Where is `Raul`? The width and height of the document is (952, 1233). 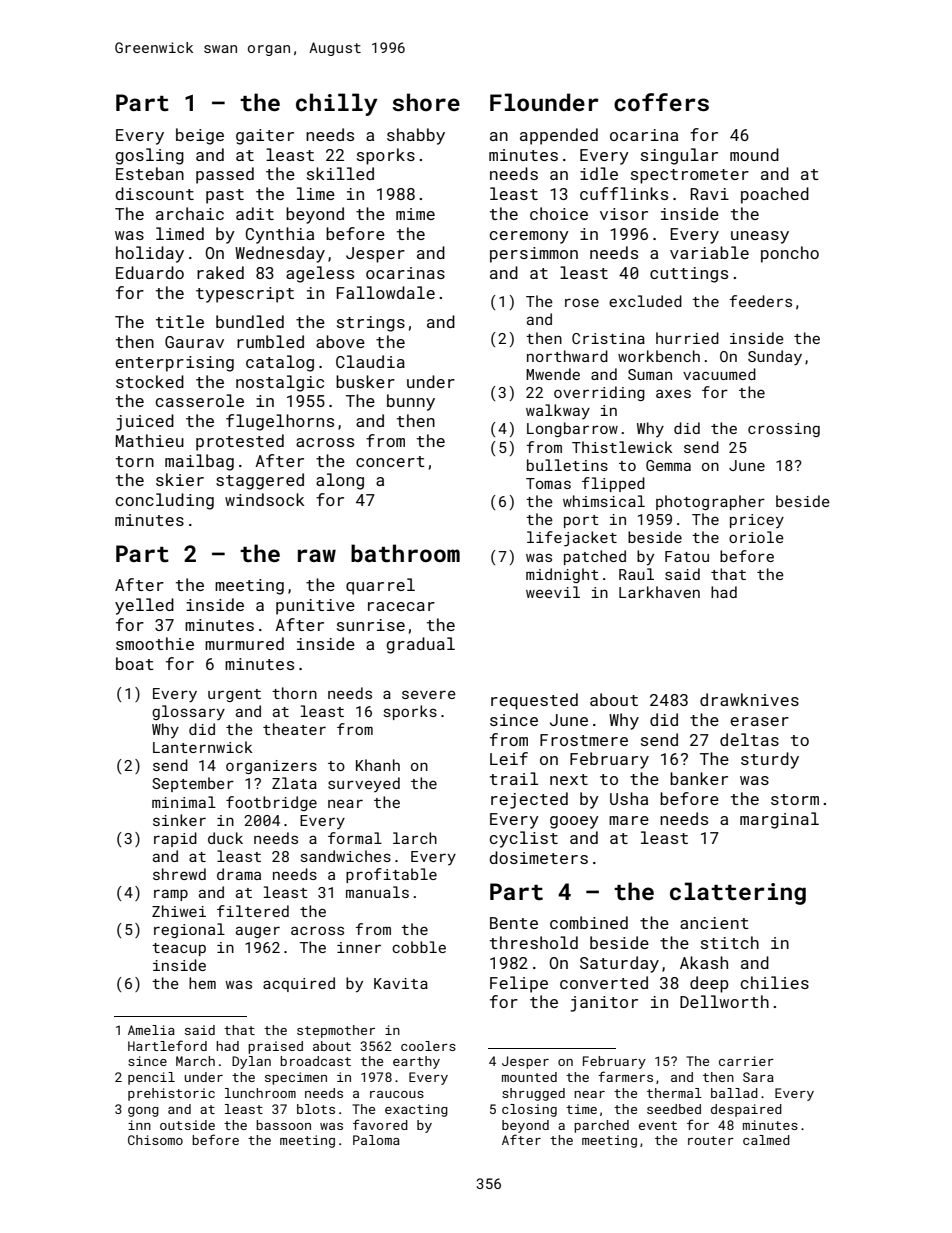
Raul is located at coordinates (636, 574).
